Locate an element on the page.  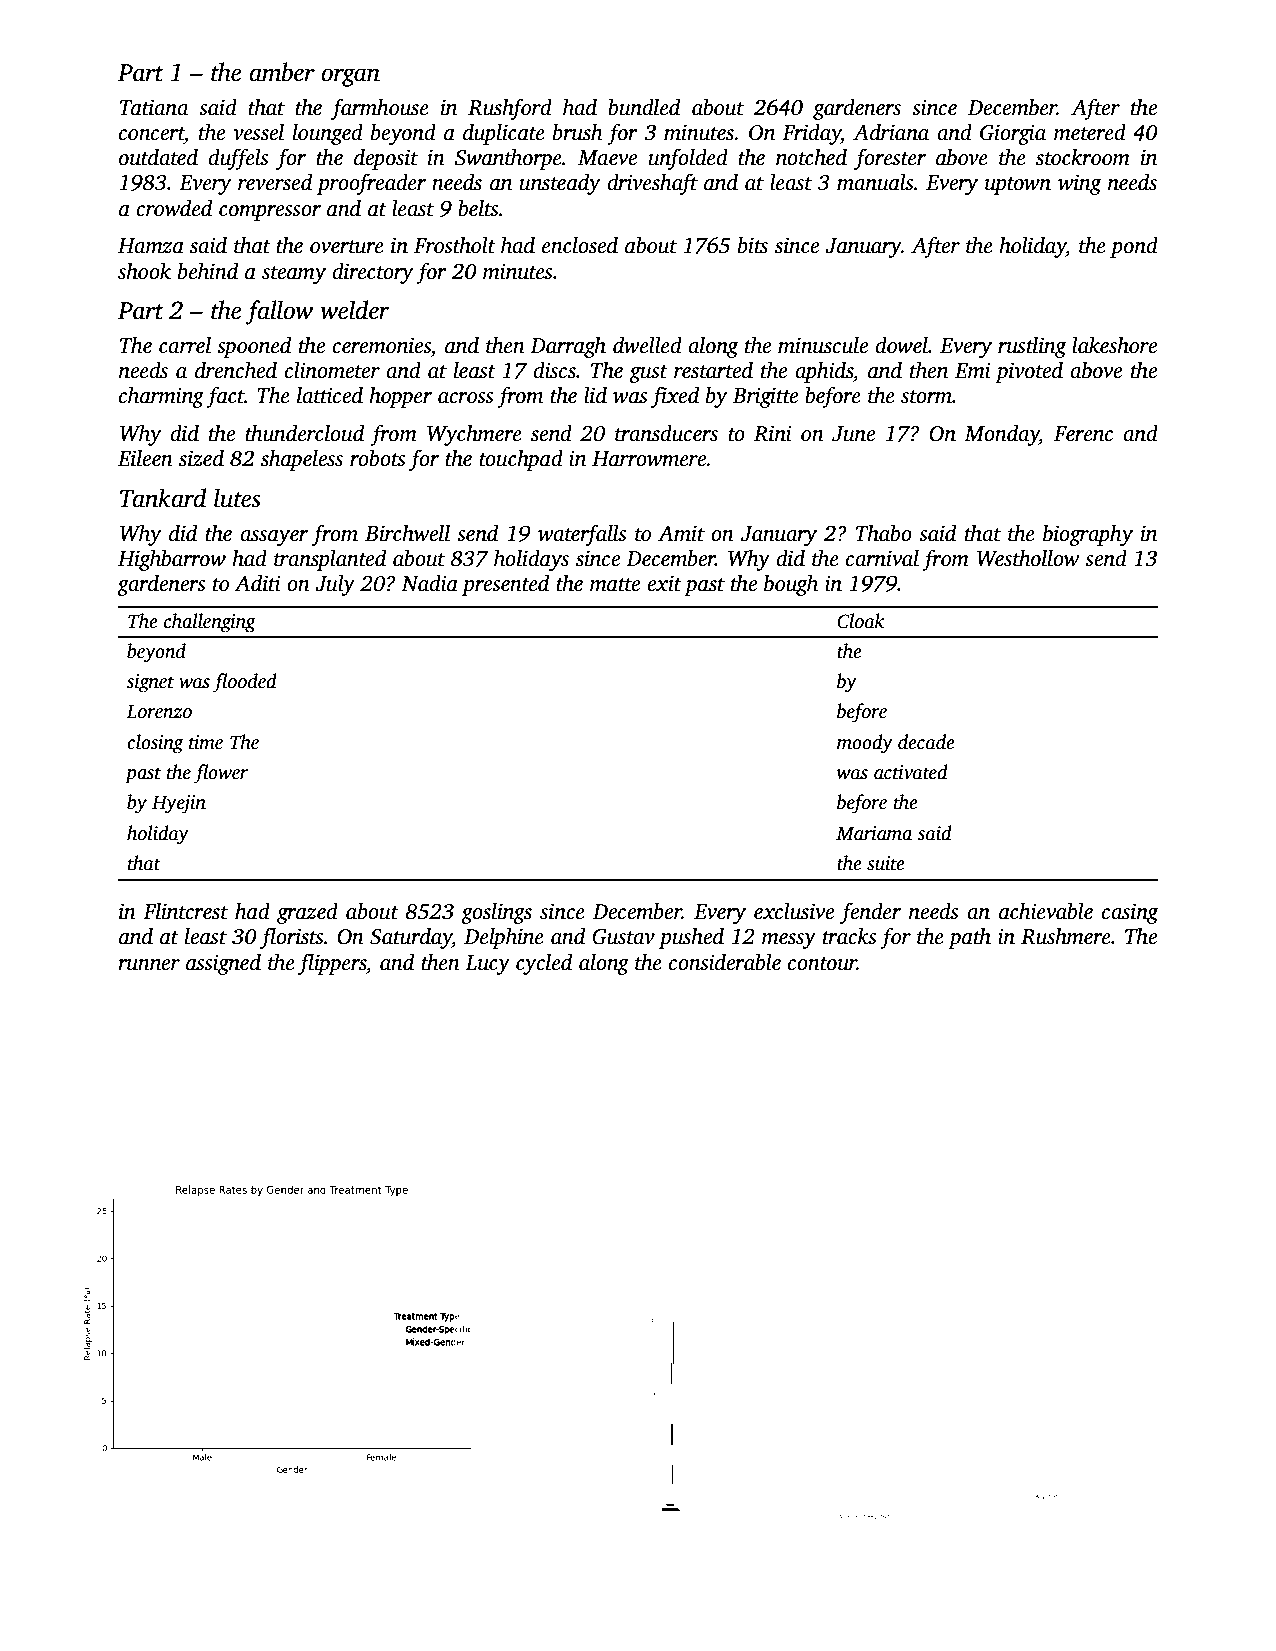
grazed is located at coordinates (307, 913).
